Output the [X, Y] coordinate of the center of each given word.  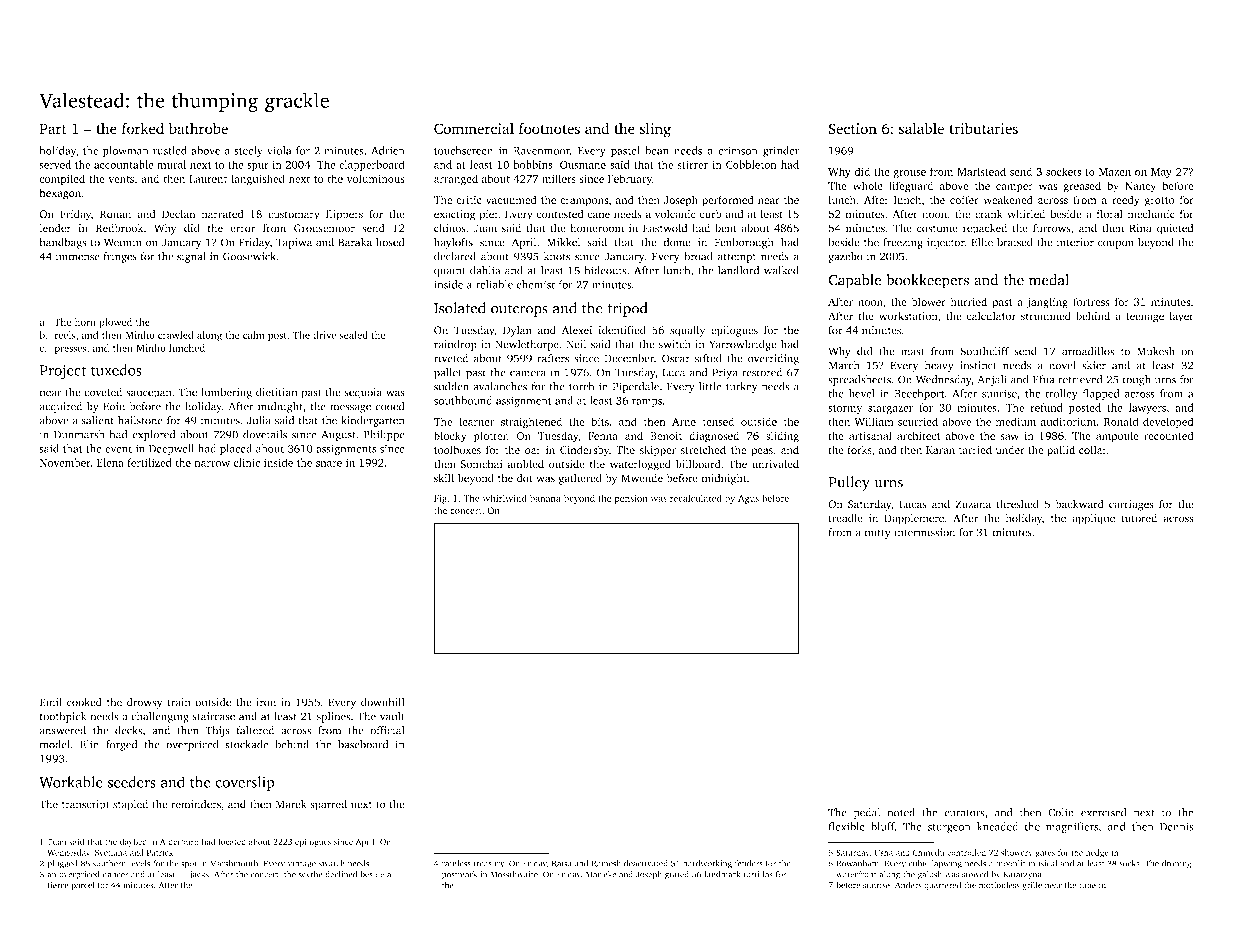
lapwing [947, 864]
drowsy [144, 703]
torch [582, 386]
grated [677, 875]
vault [392, 716]
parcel [83, 886]
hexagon [60, 194]
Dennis [1176, 826]
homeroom [597, 228]
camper [1014, 188]
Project [63, 372]
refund [1046, 407]
